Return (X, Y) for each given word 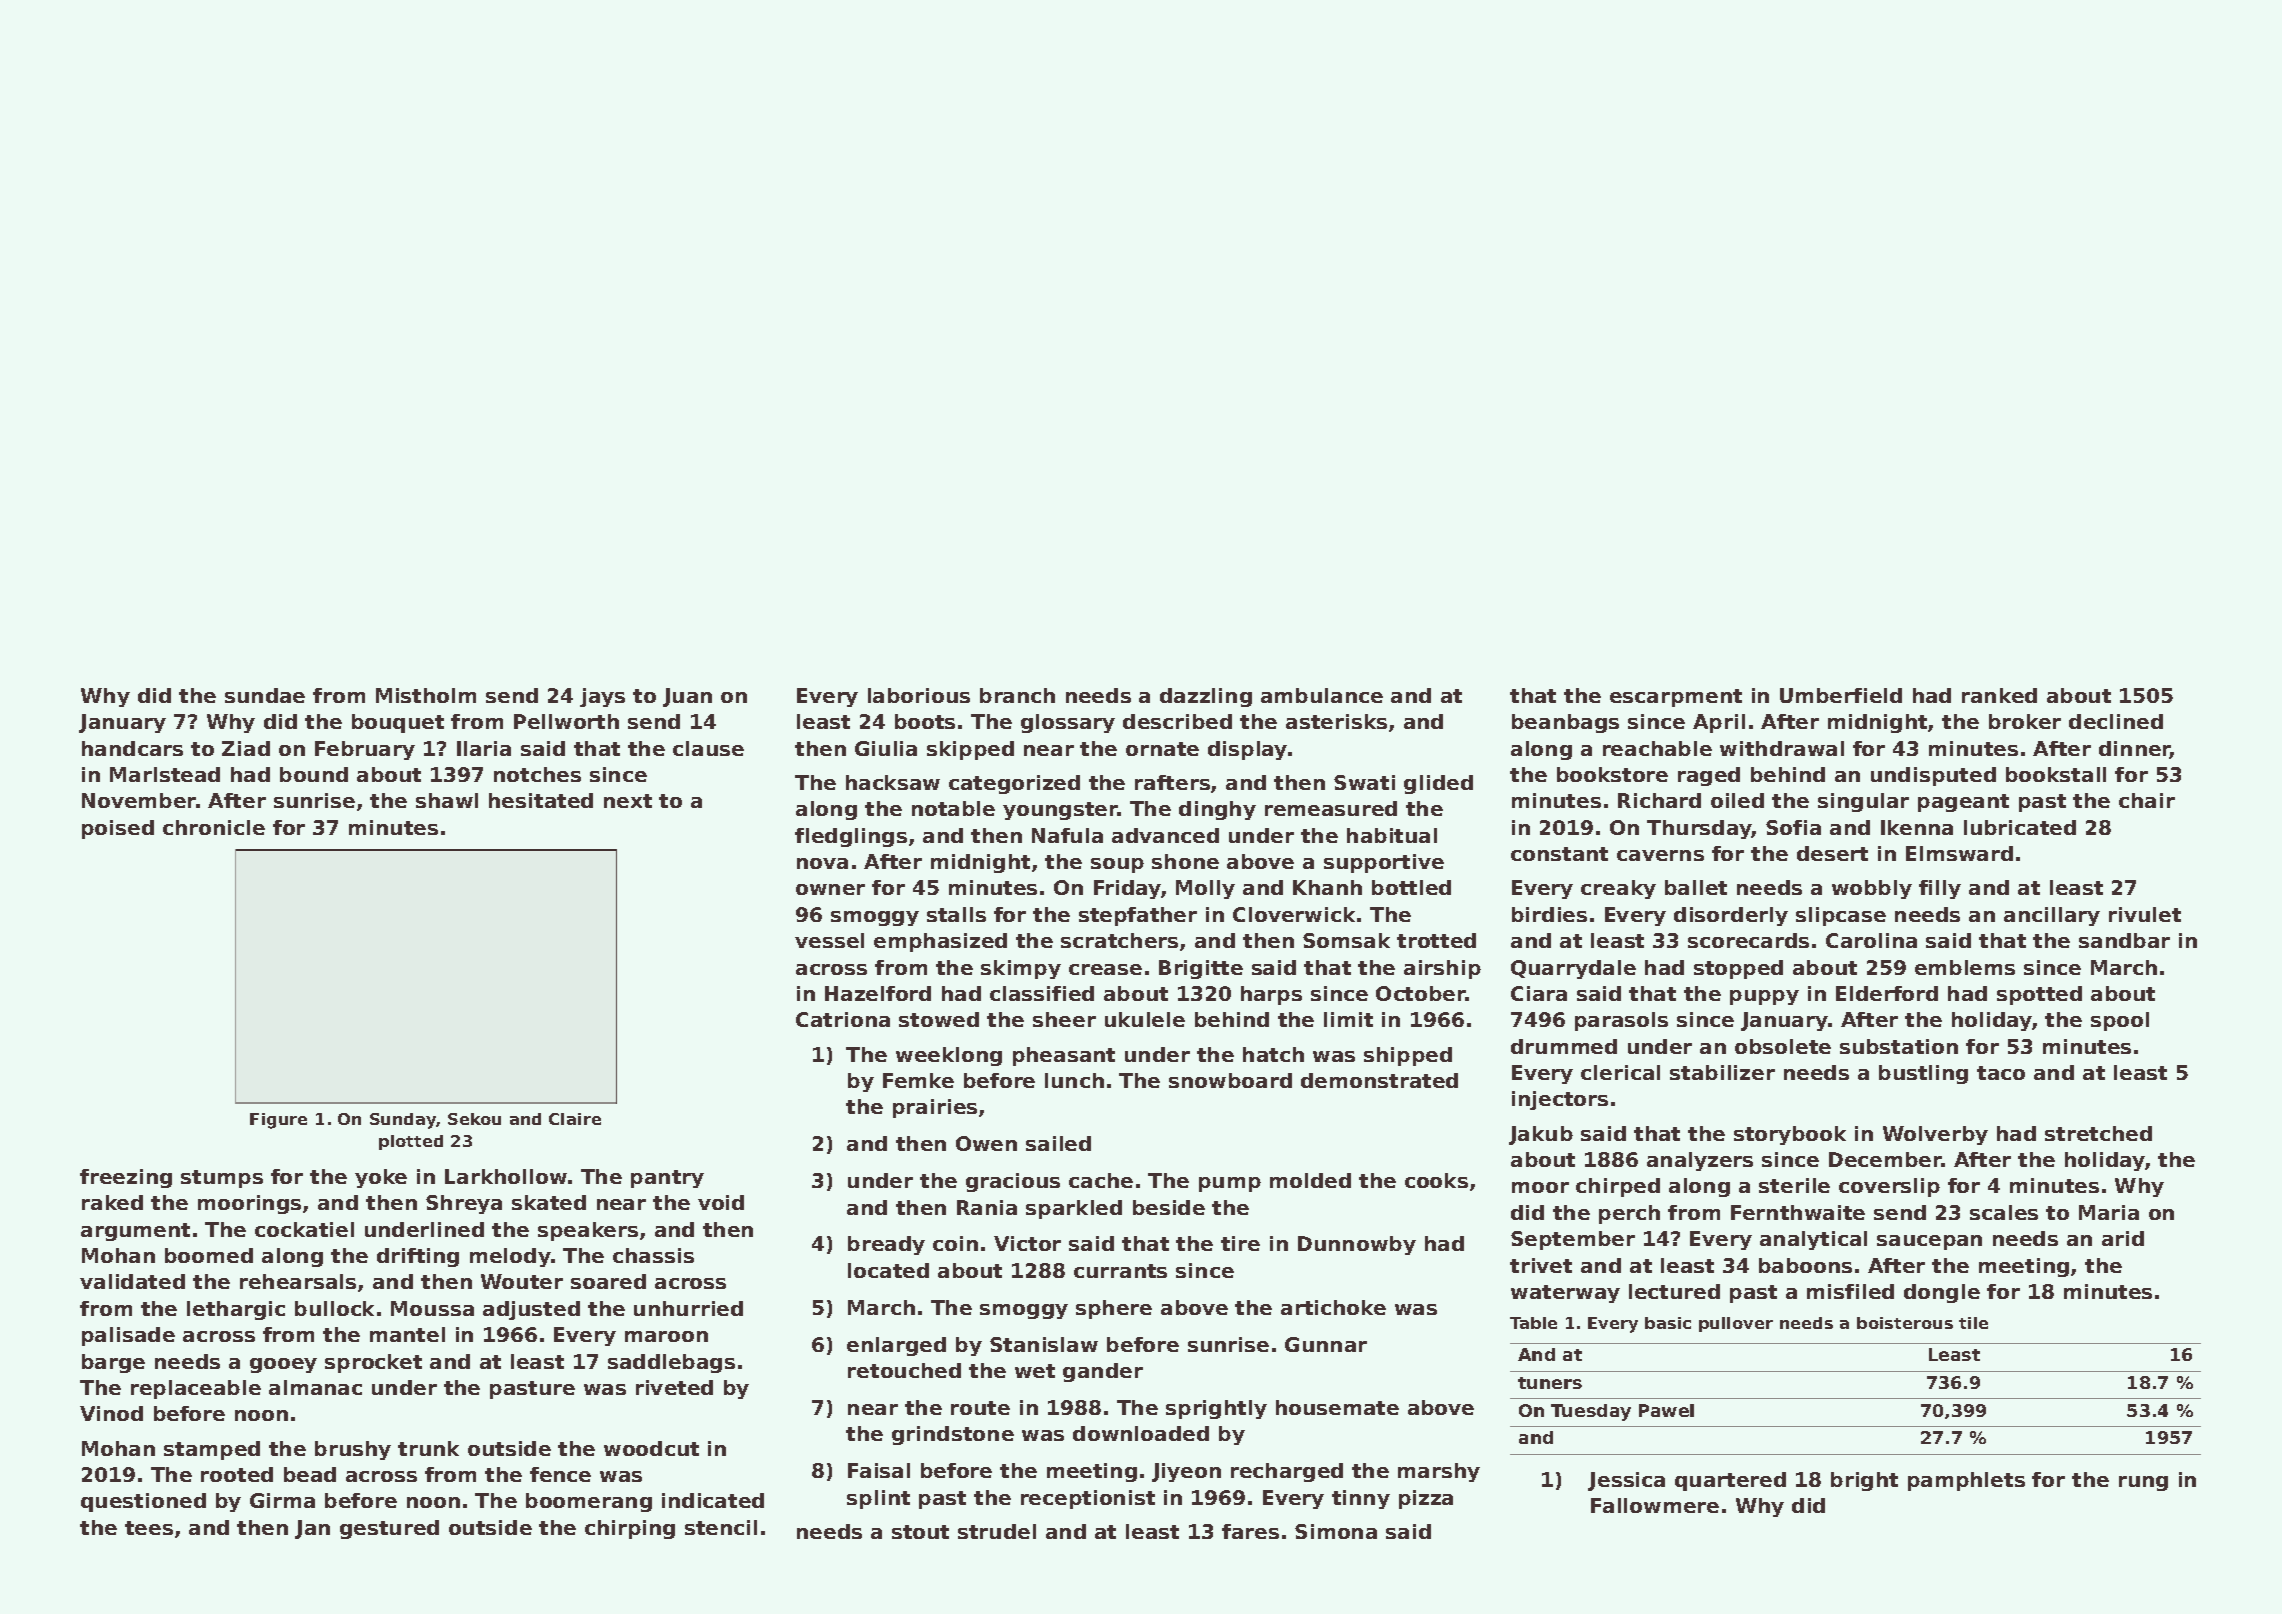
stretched (2098, 1133)
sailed (1058, 1143)
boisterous (1905, 1323)
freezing (126, 1178)
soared (608, 1281)
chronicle (214, 827)
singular (1863, 802)
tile (1973, 1323)
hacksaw (893, 782)
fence (560, 1474)
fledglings (851, 837)
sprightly (1216, 1409)
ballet (1696, 887)
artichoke (1333, 1307)
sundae (265, 695)
